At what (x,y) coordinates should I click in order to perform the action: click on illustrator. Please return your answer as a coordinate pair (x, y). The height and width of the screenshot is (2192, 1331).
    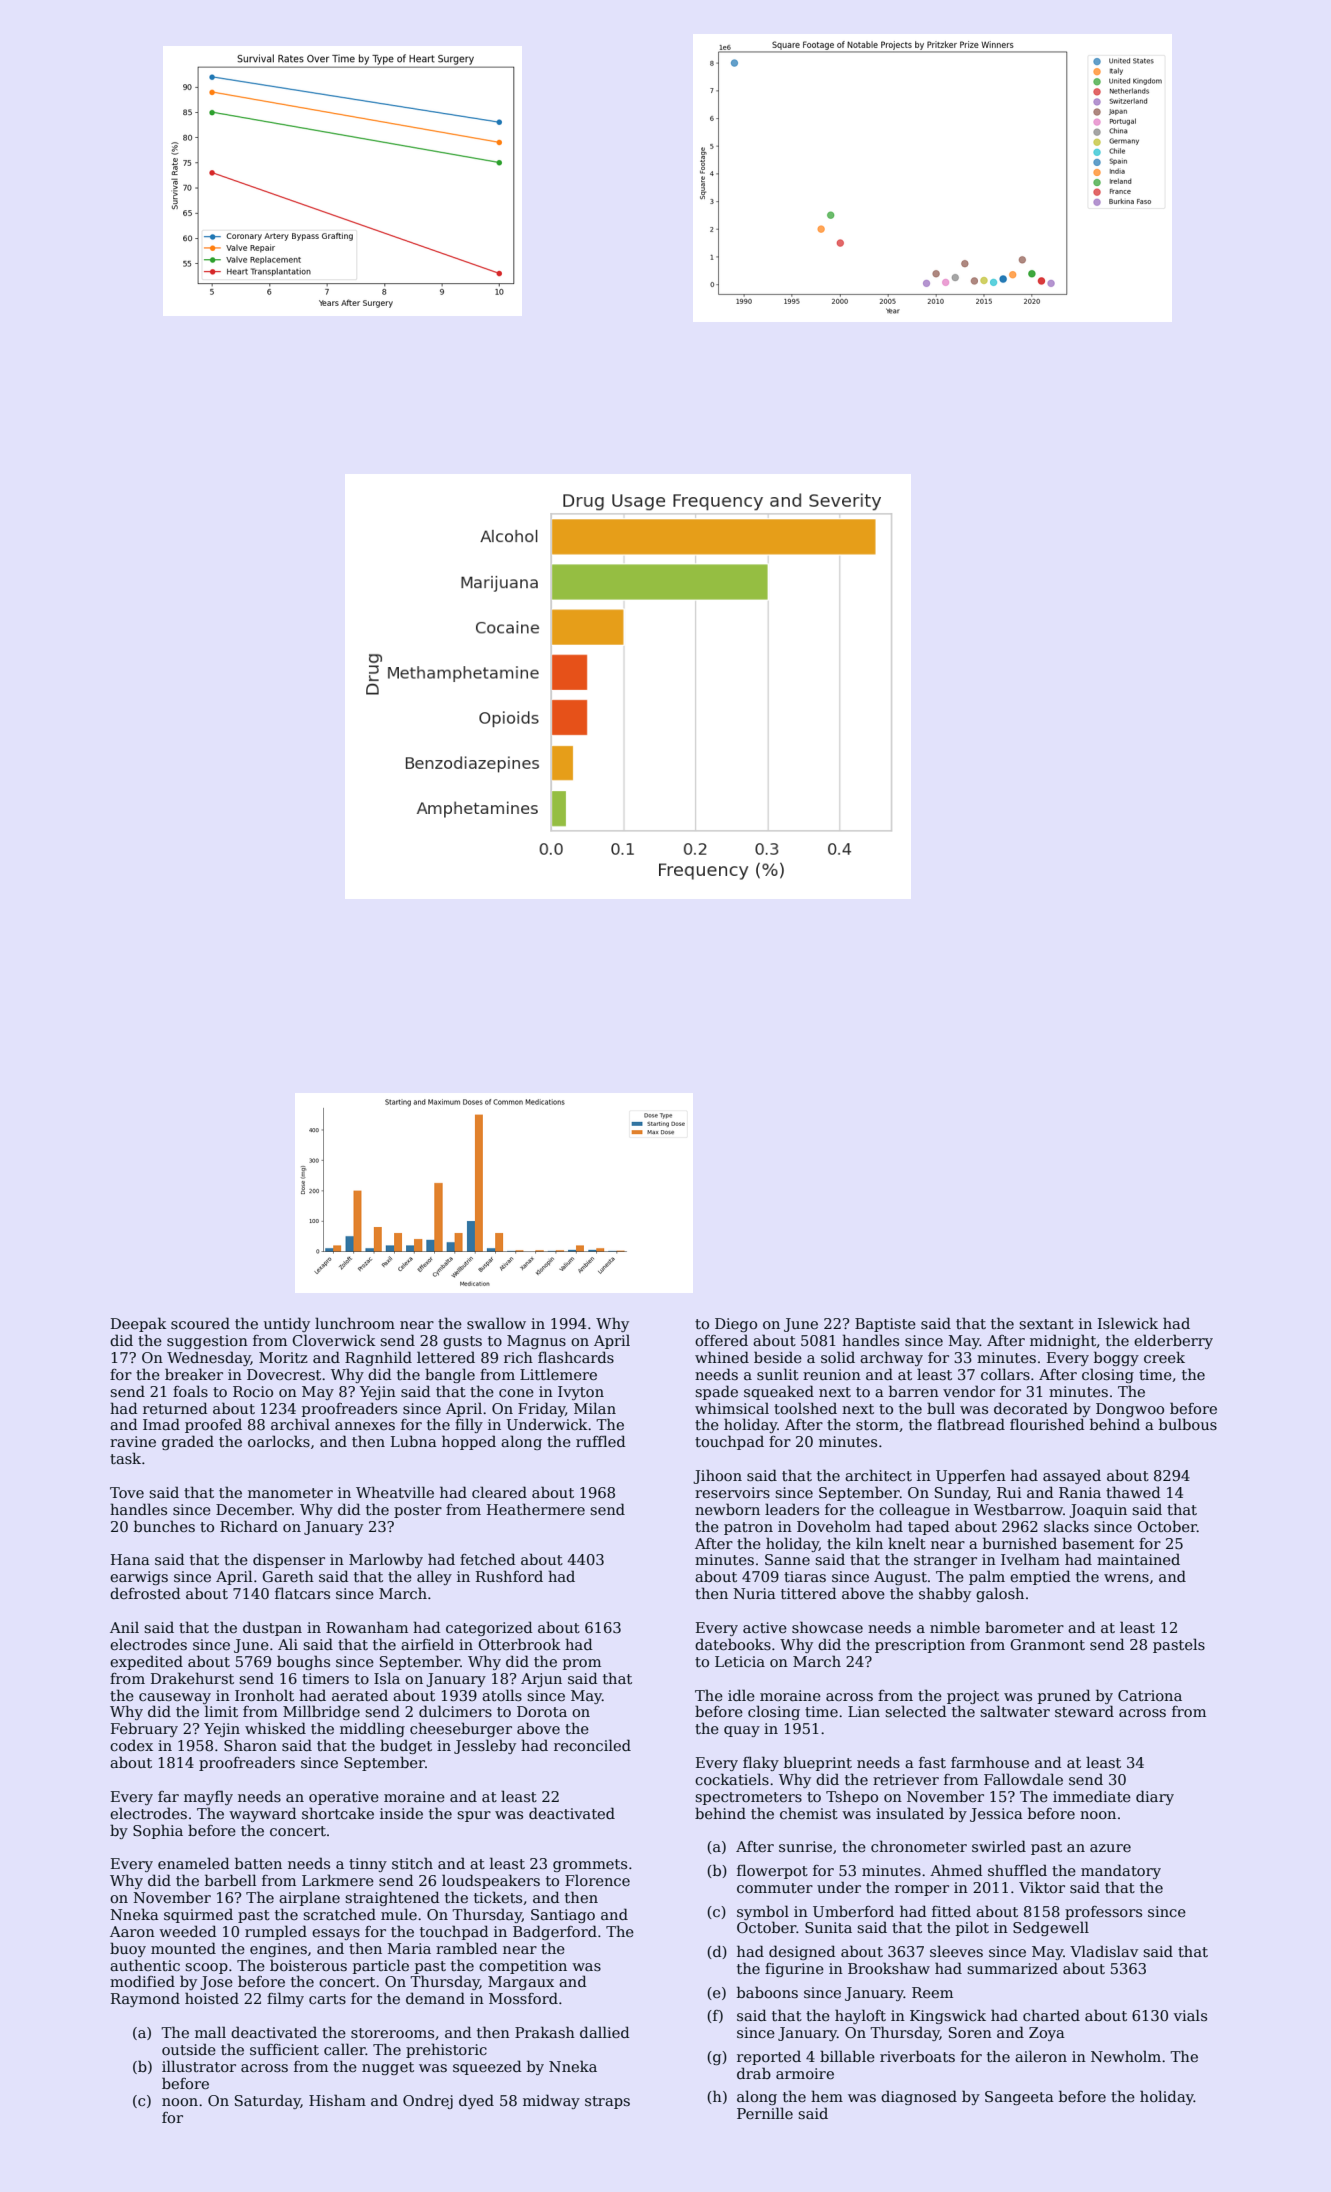
    Looking at the image, I should click on (199, 2066).
